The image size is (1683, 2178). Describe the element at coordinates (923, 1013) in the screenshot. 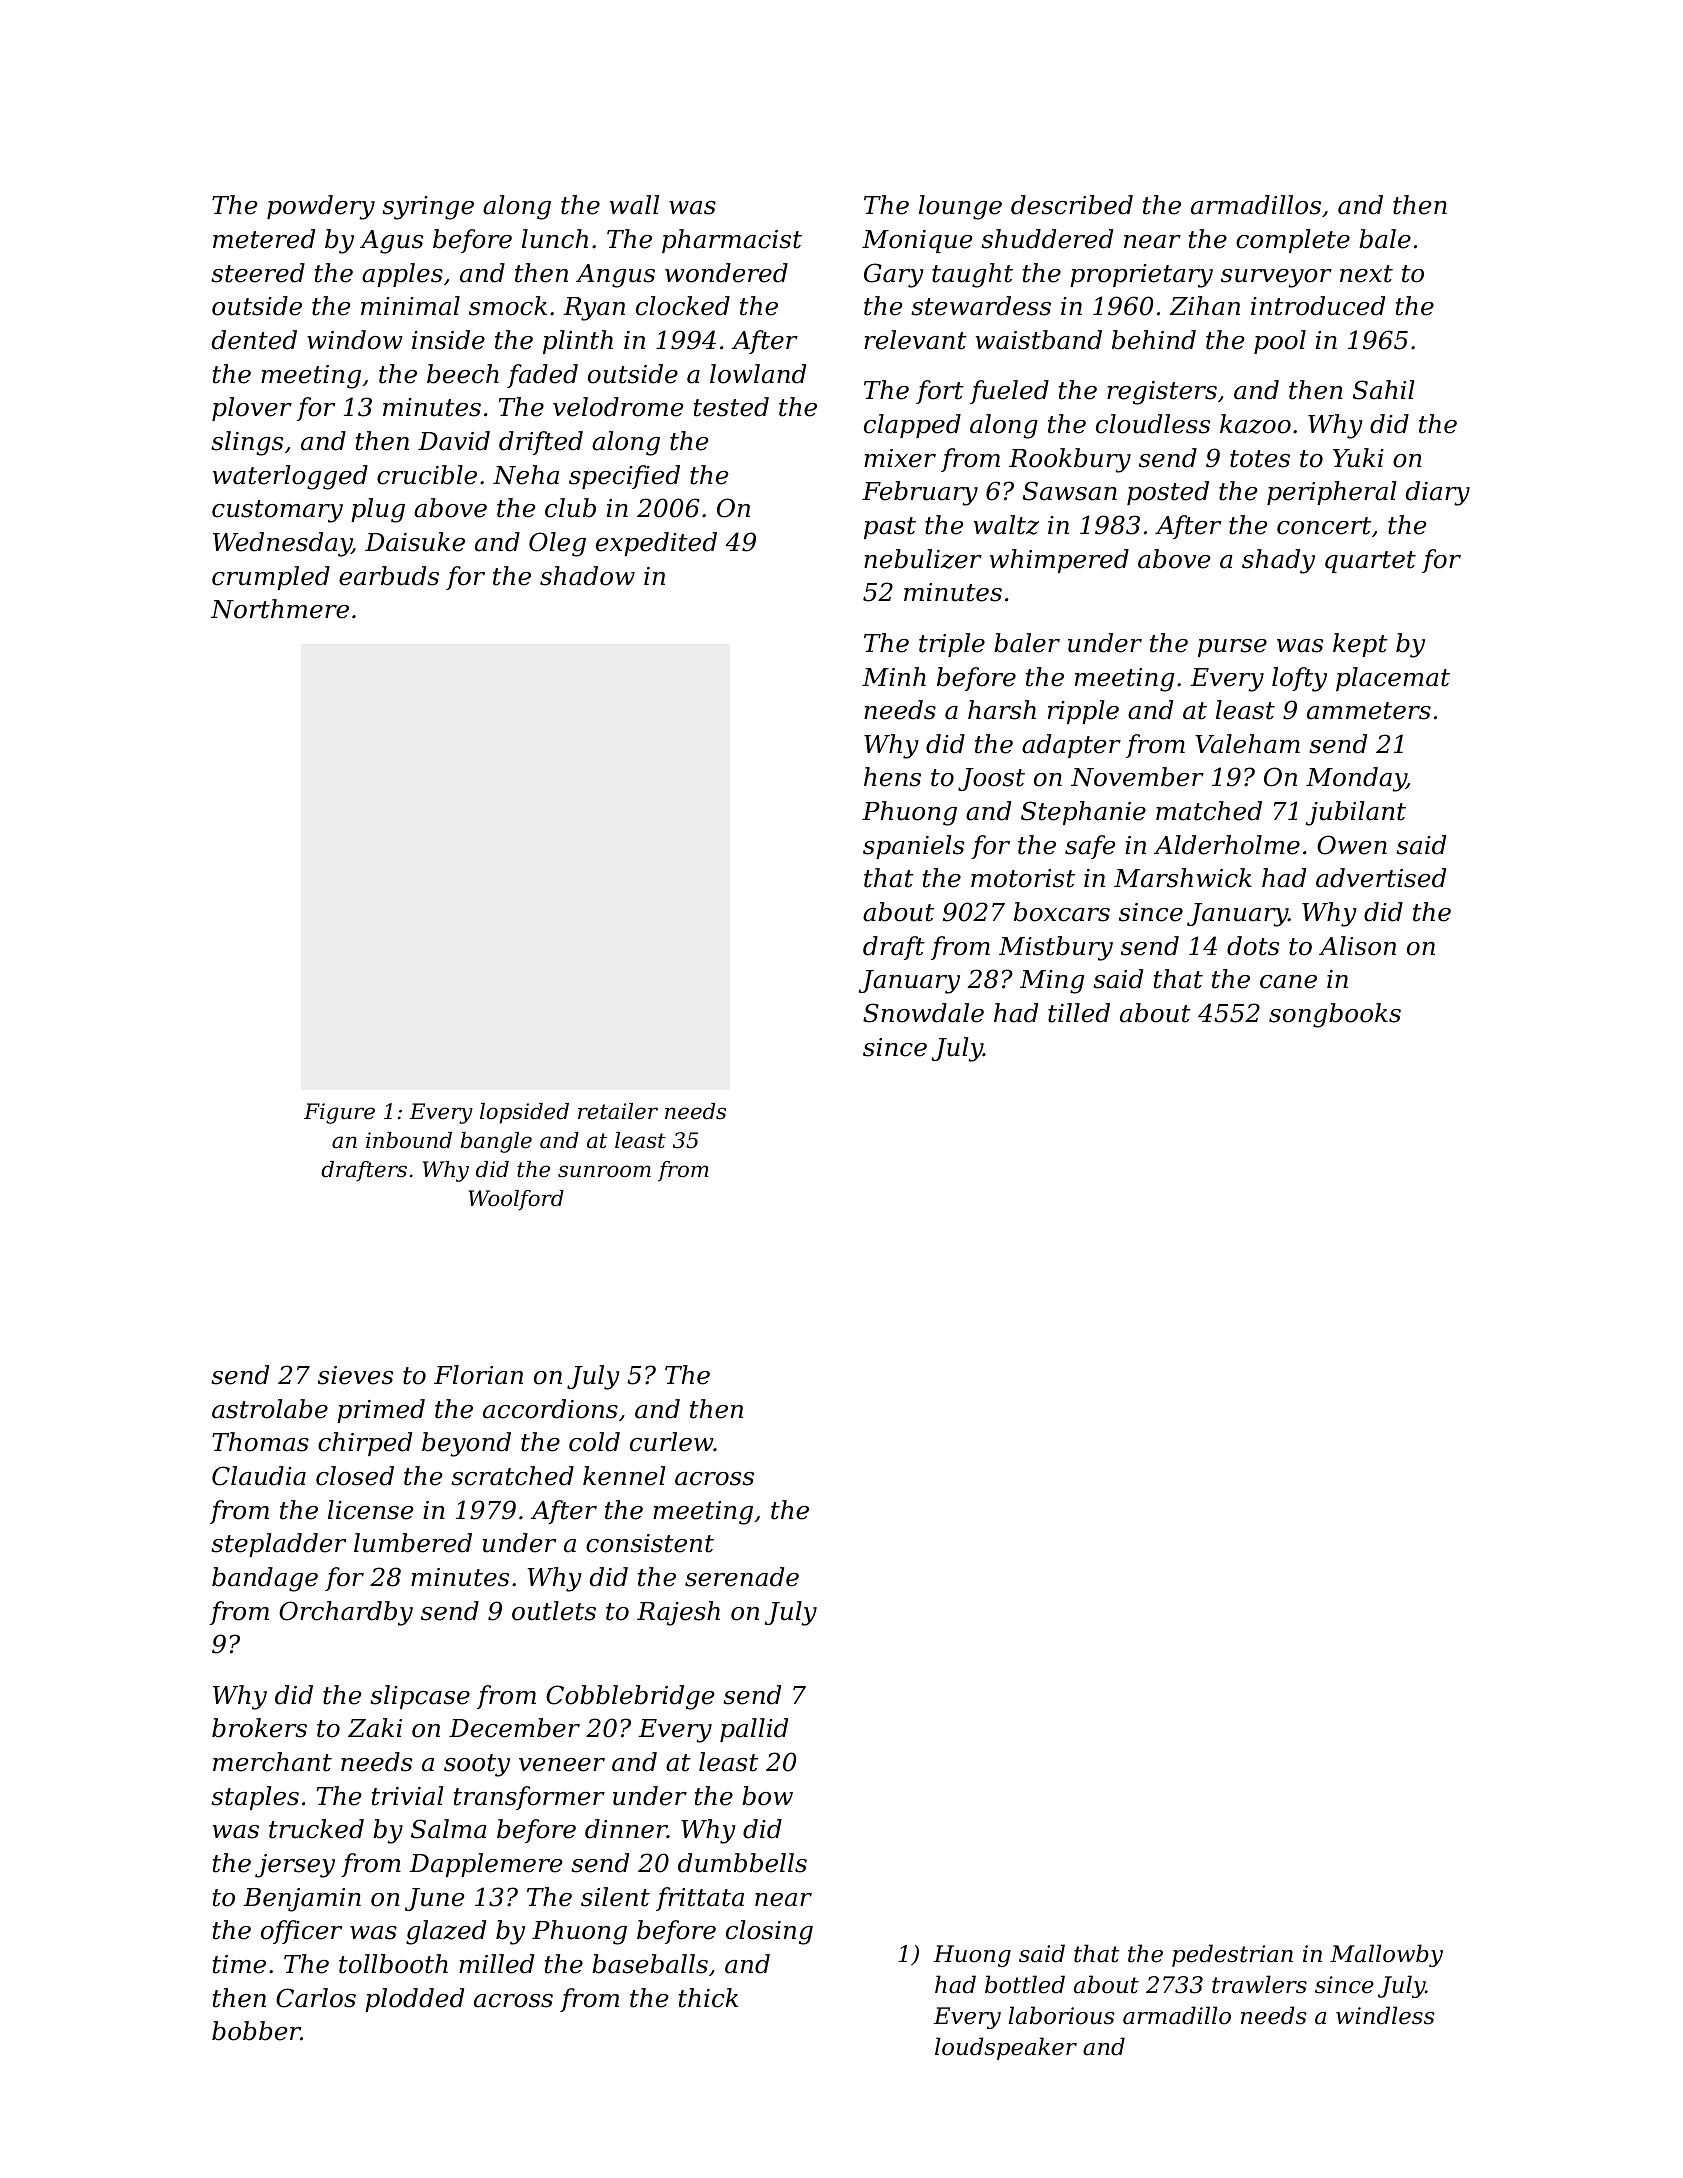

I see `Snowdale` at that location.
